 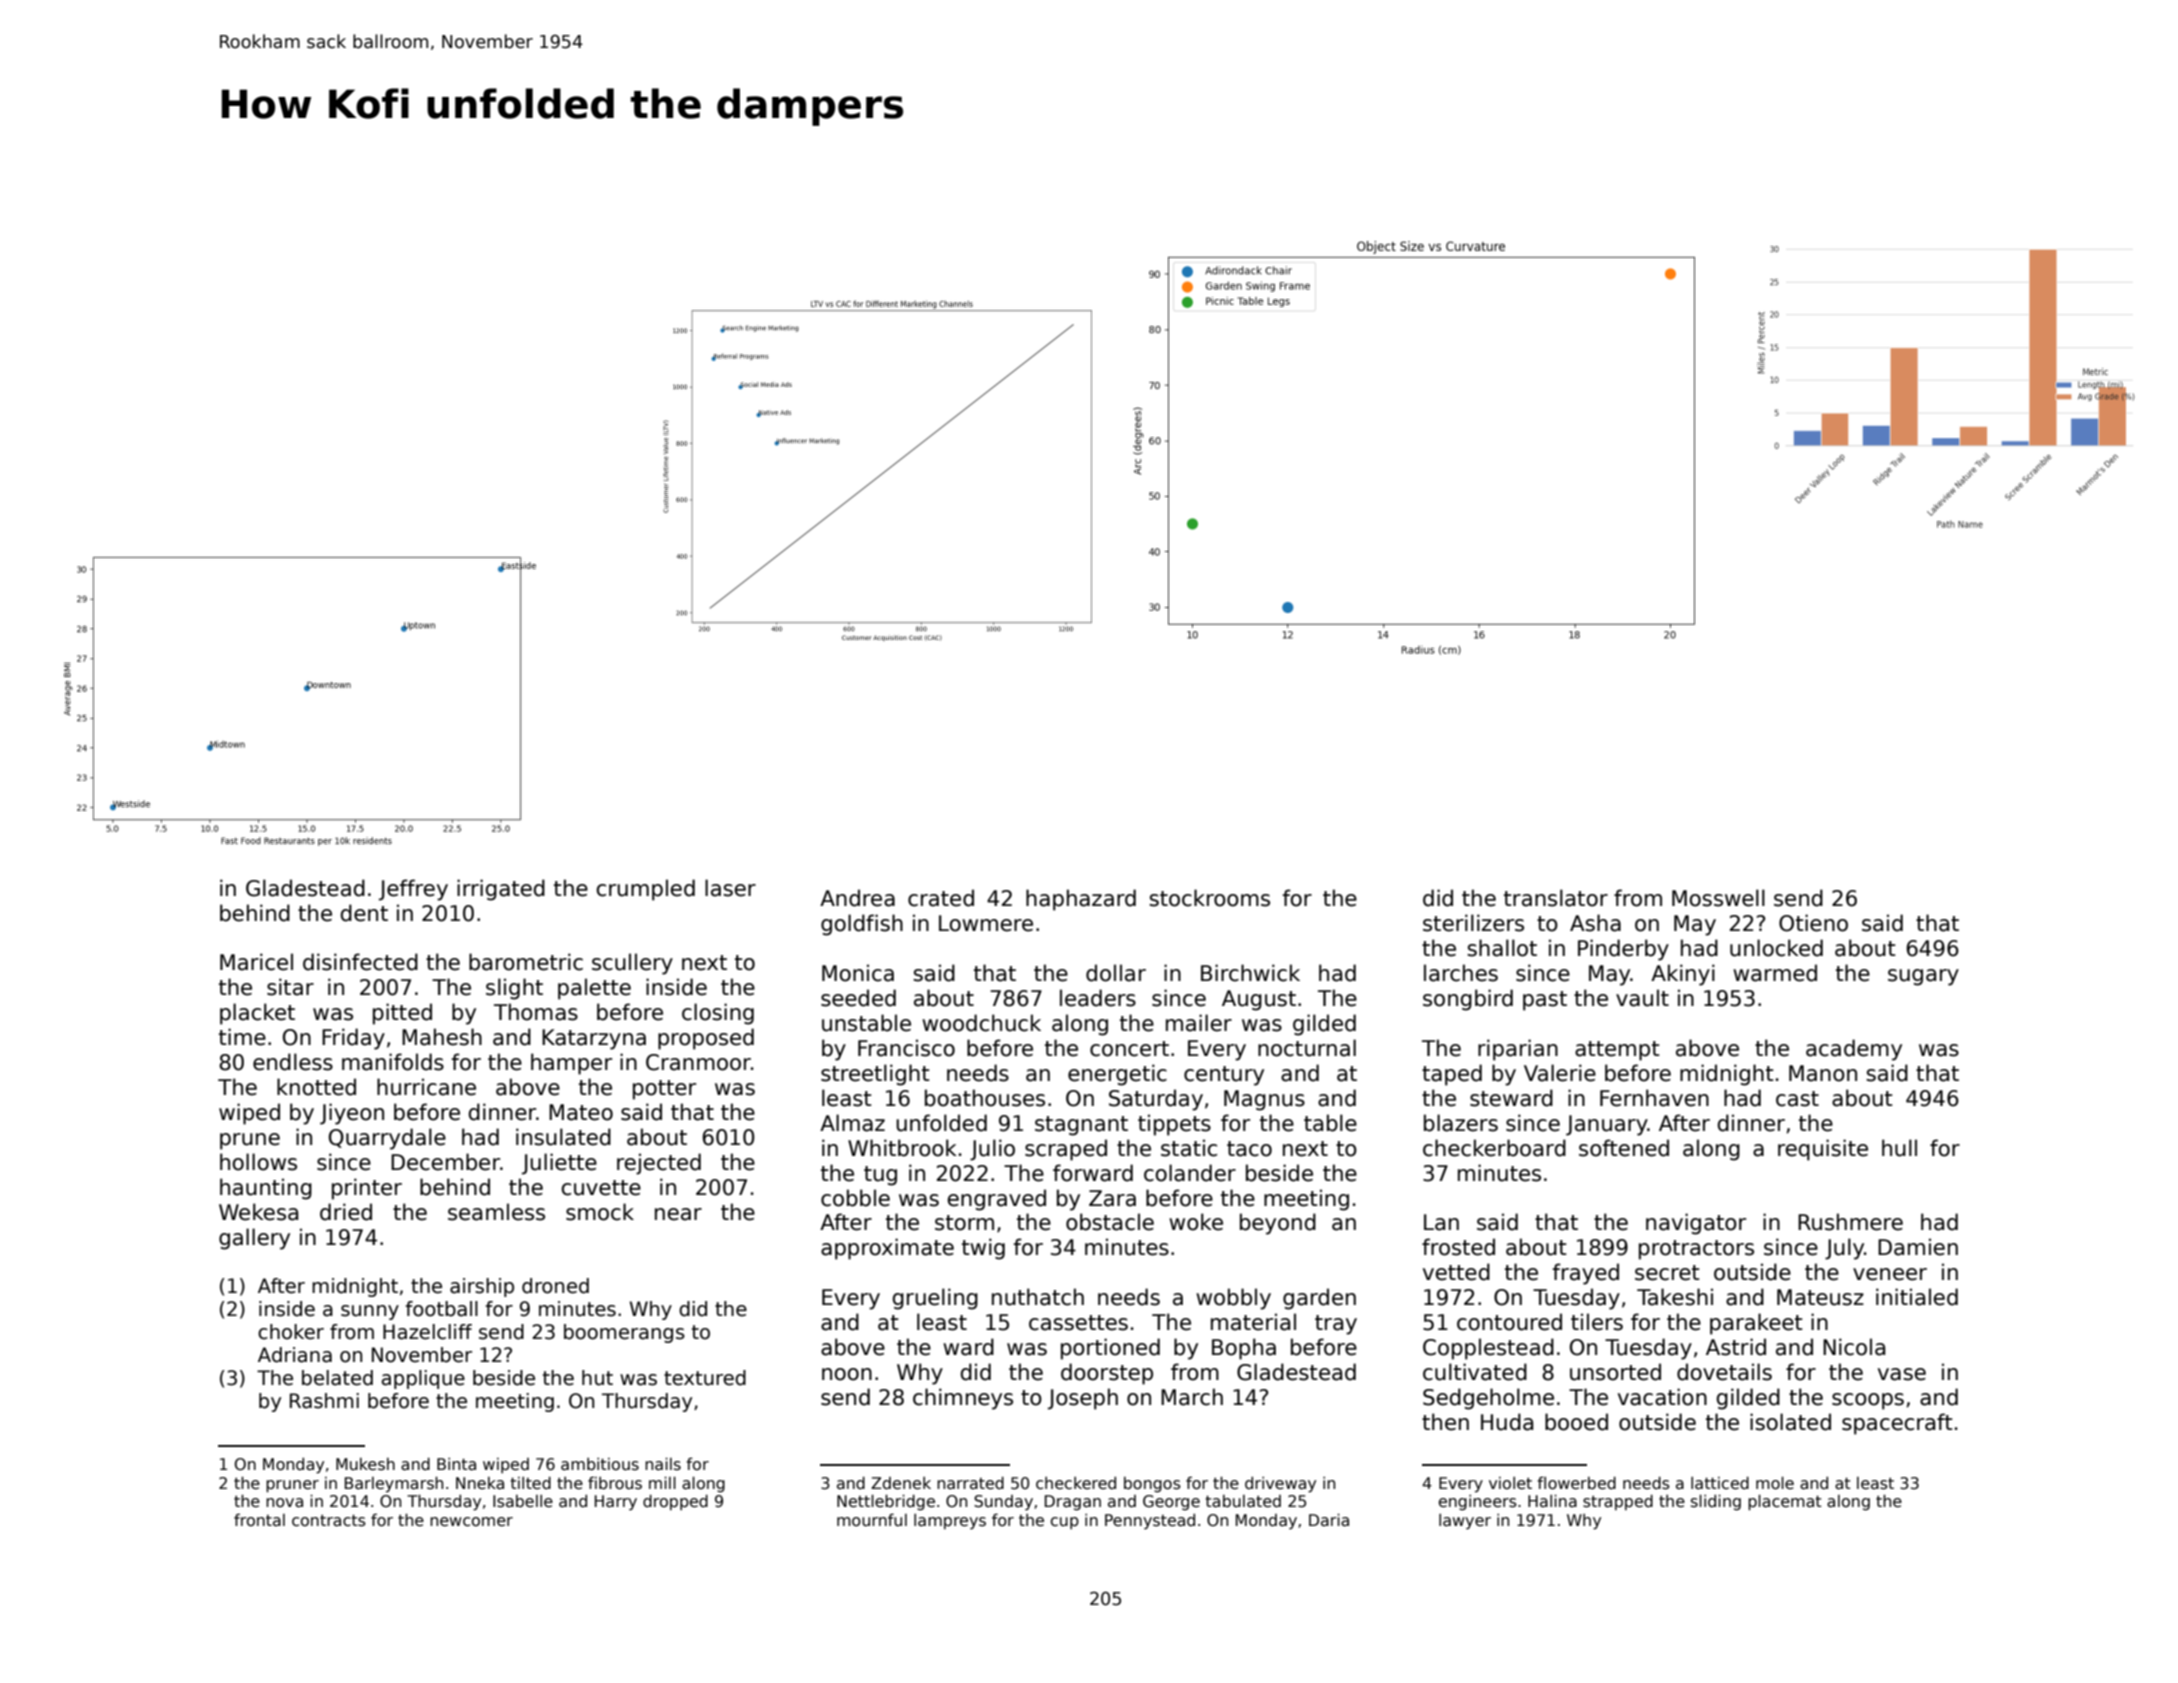 I want to click on wobbly, so click(x=1233, y=1299).
